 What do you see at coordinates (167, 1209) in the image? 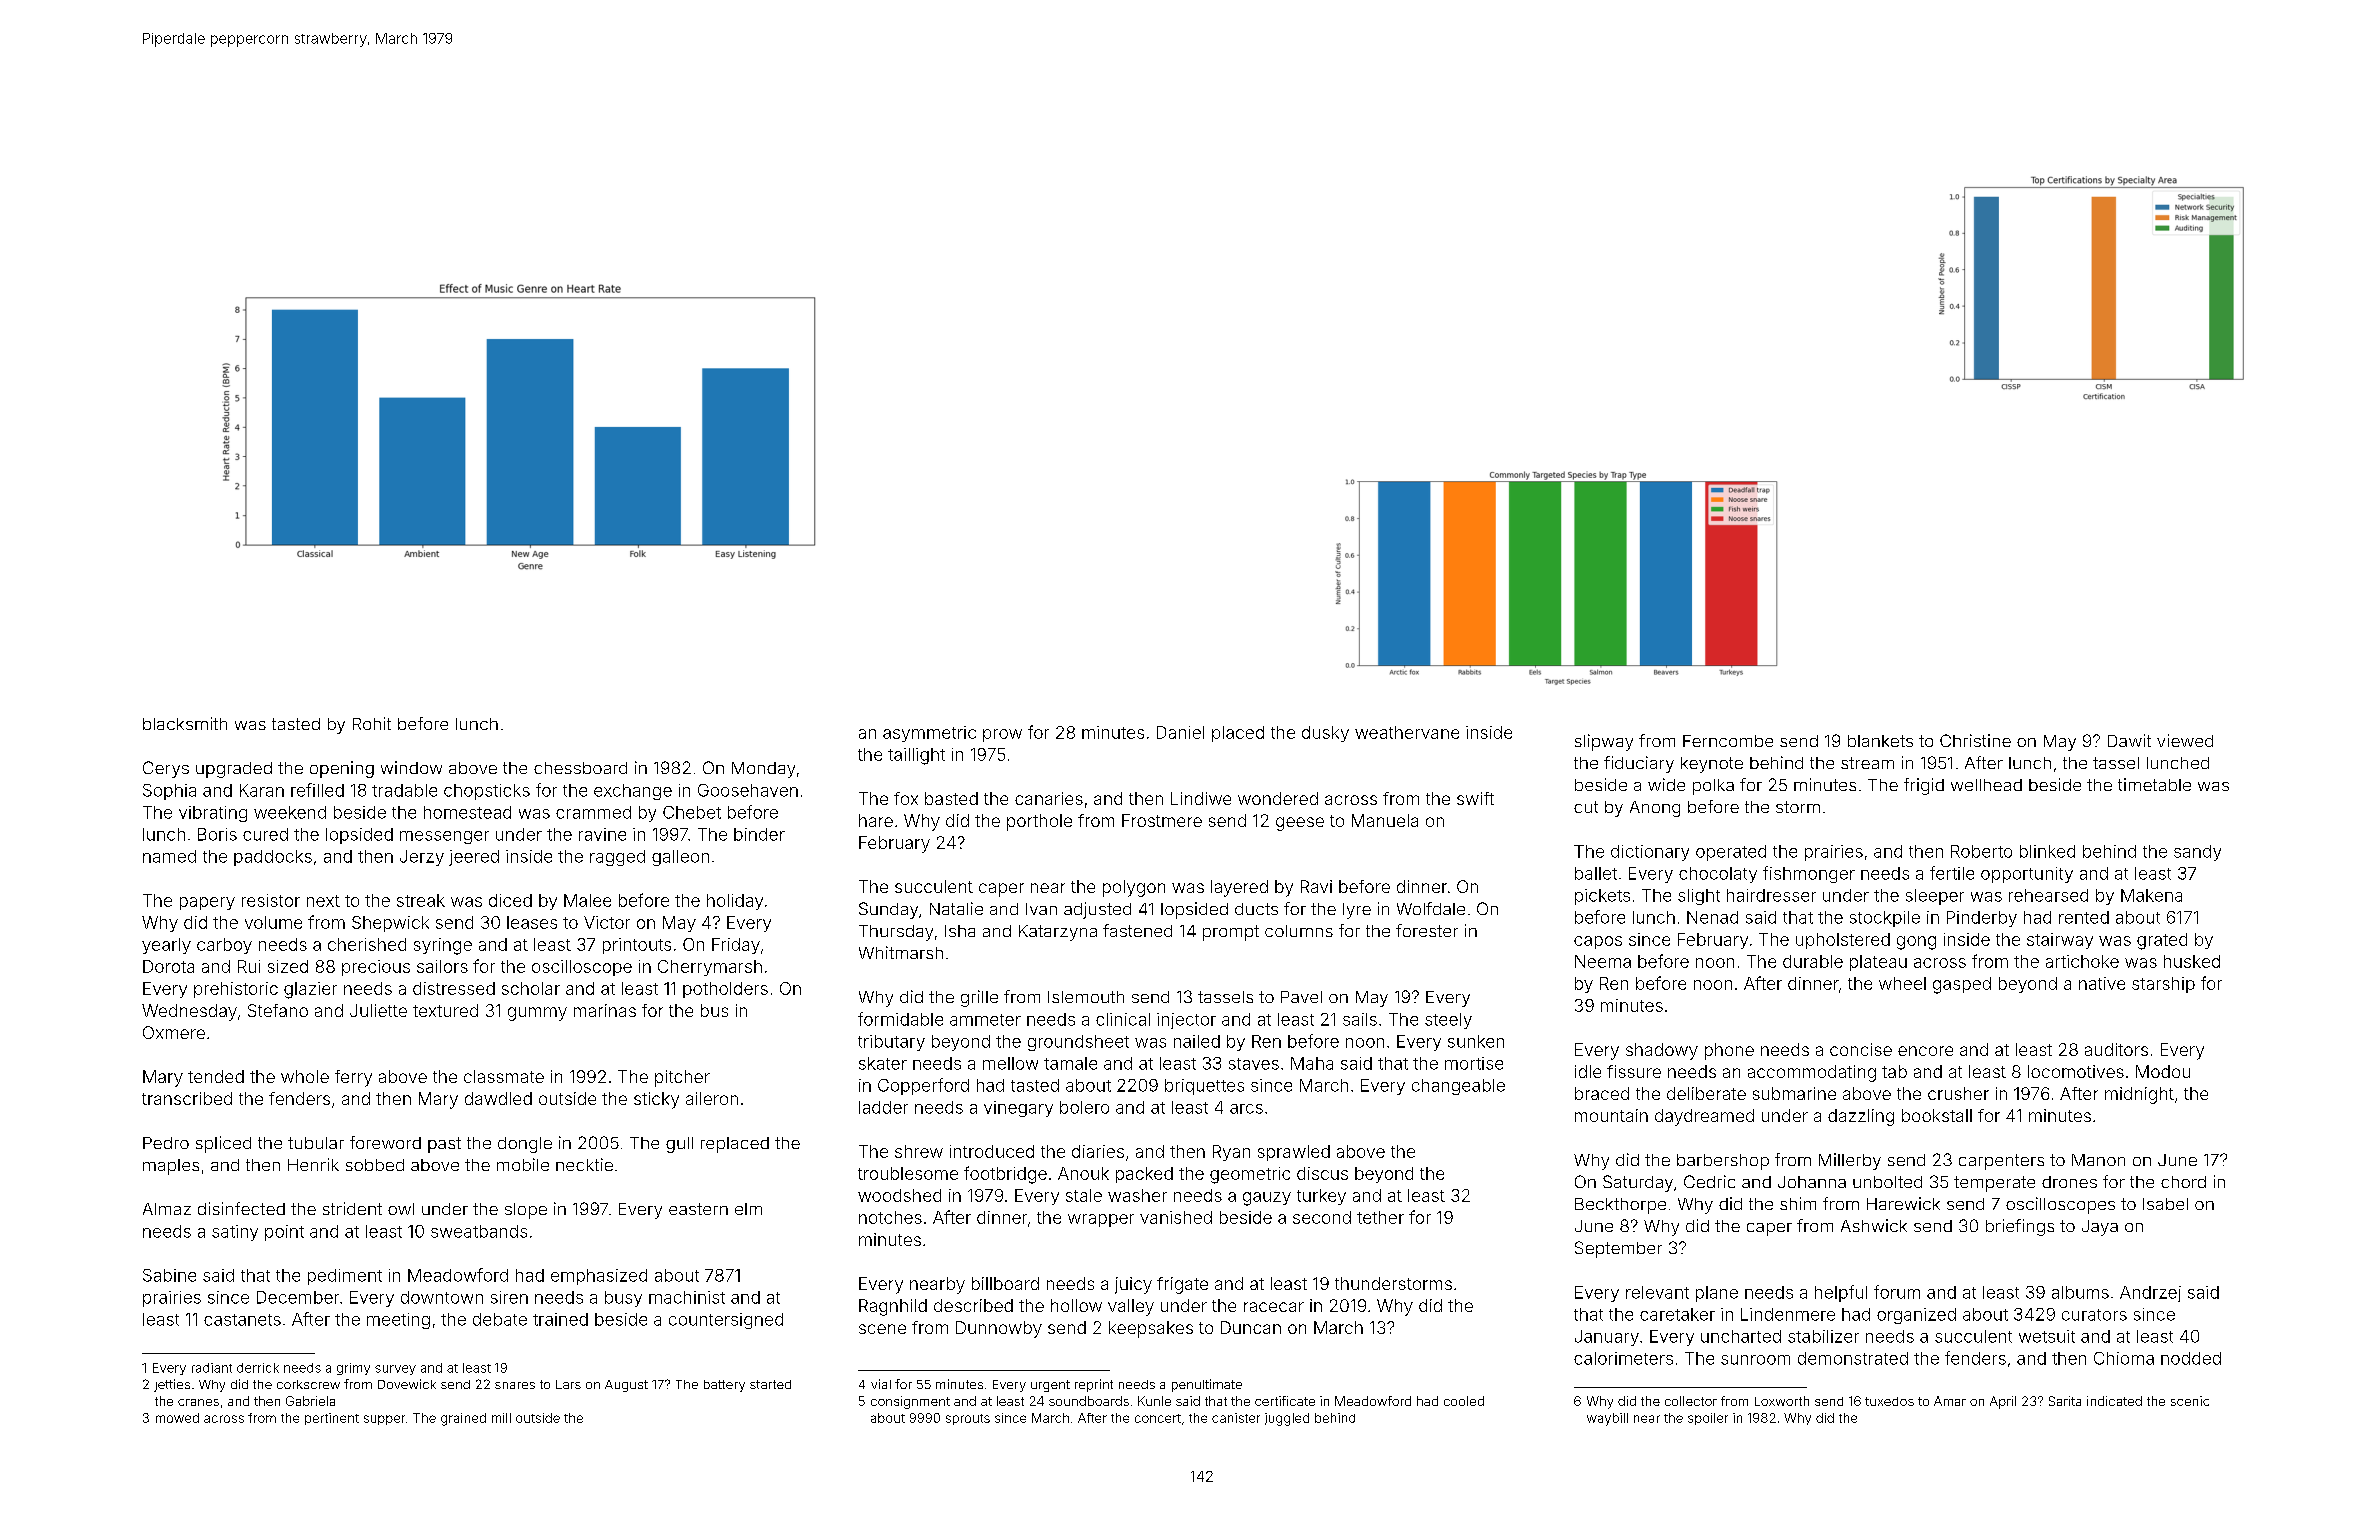
I see `Almaz` at bounding box center [167, 1209].
